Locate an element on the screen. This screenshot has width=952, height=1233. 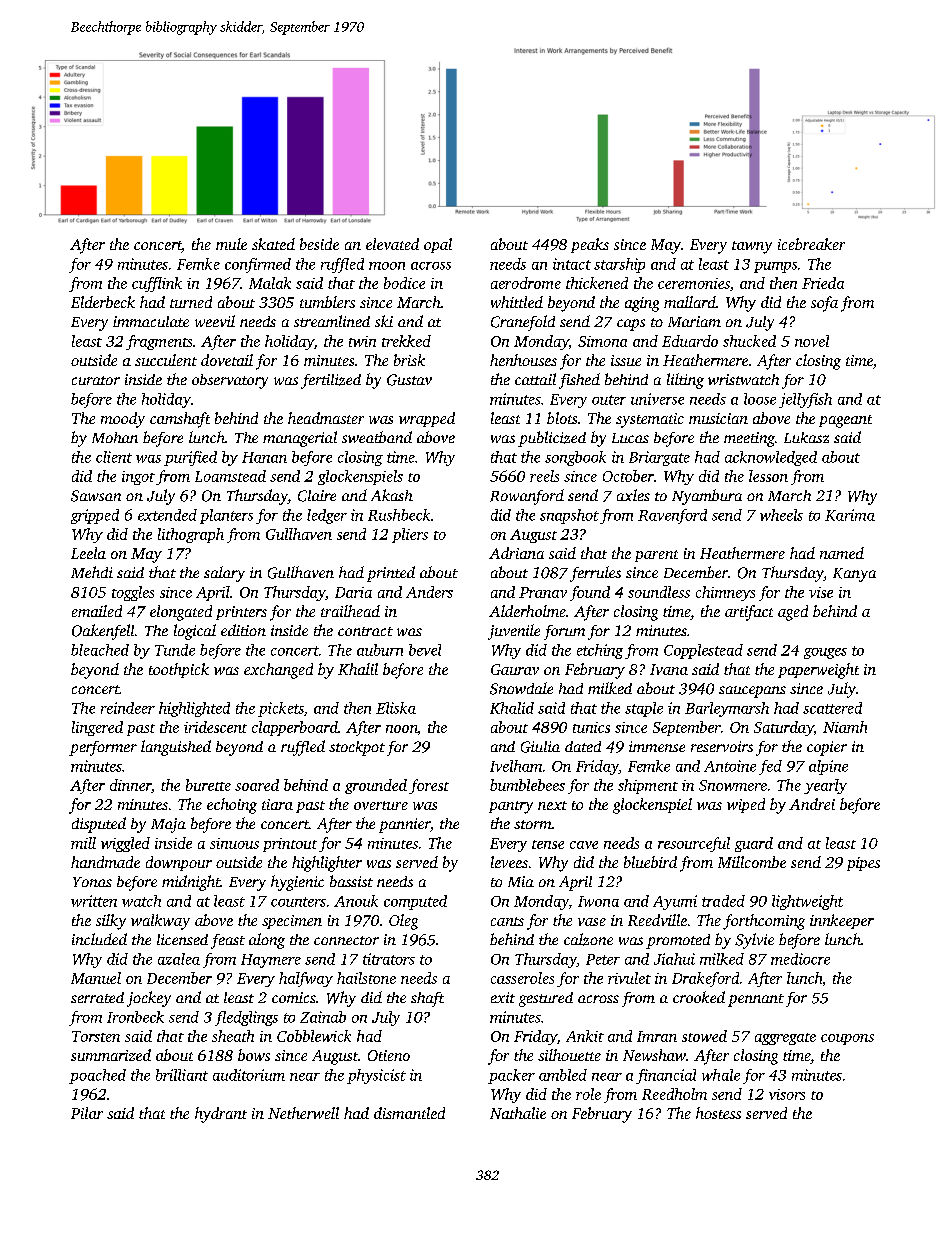
Malak is located at coordinates (270, 283).
